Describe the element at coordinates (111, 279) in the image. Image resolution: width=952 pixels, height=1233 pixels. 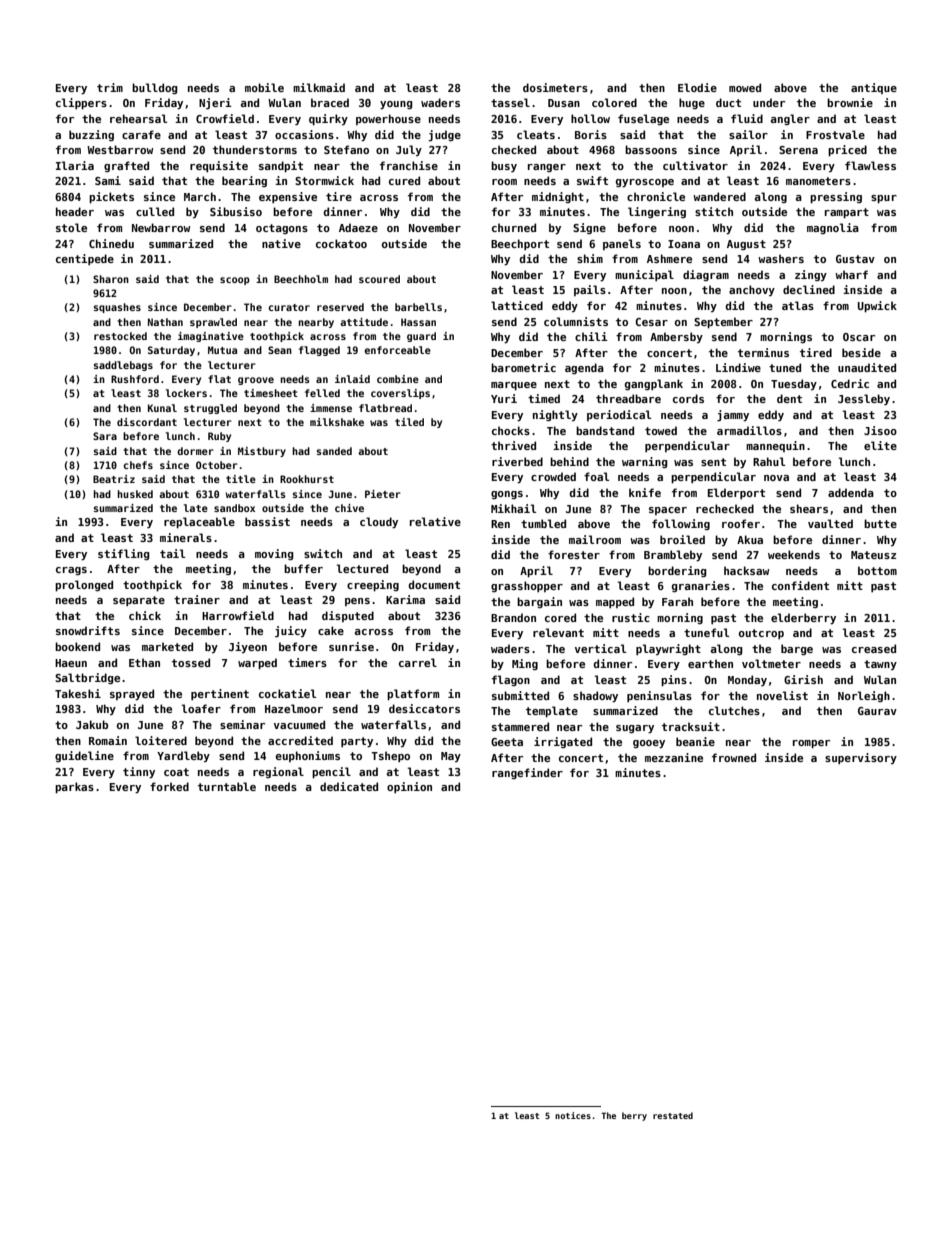
I see `Sharon` at that location.
